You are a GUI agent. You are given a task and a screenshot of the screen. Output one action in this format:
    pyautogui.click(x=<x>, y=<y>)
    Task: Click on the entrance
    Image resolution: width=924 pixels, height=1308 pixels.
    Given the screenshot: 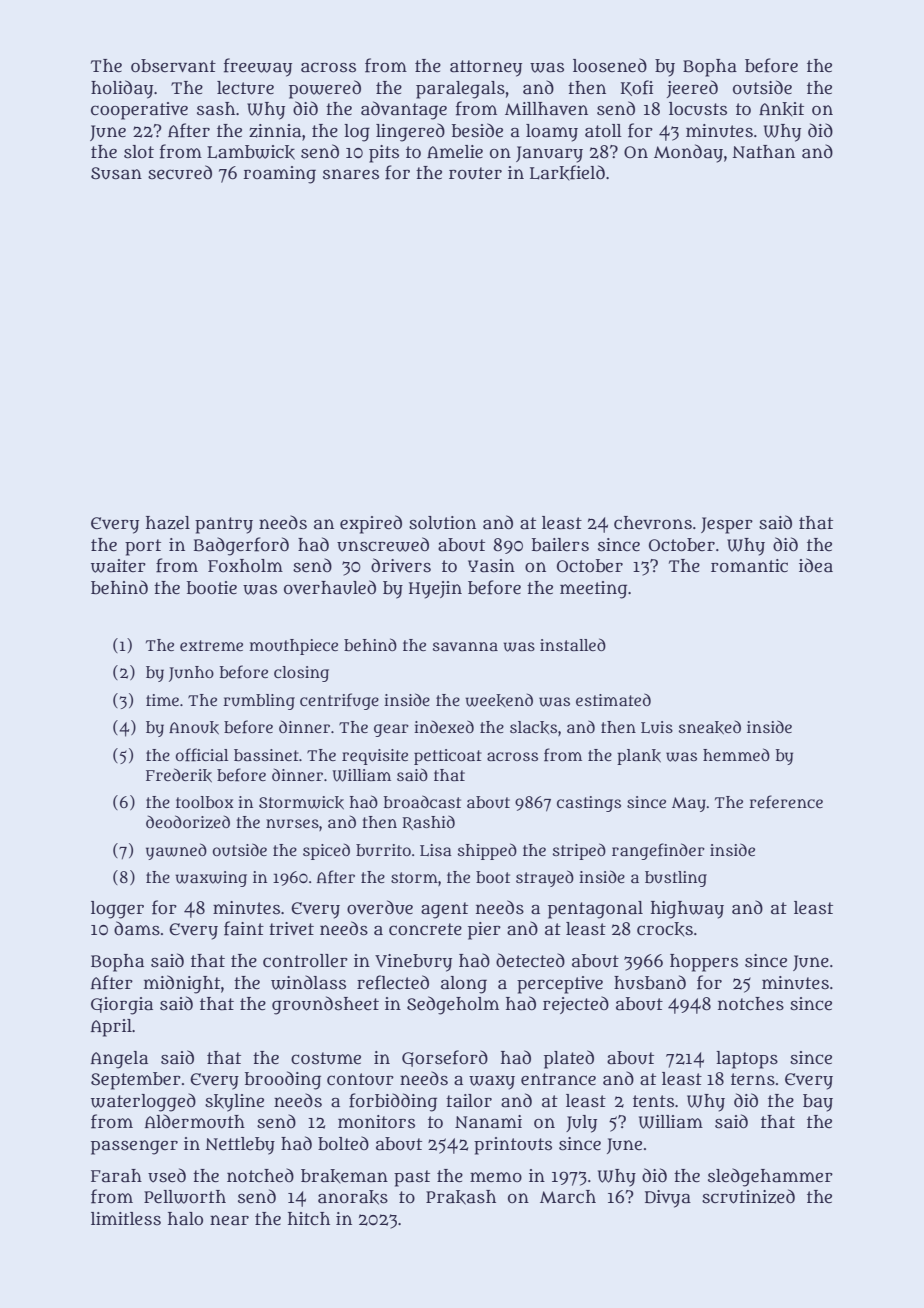 What is the action you would take?
    pyautogui.click(x=558, y=1079)
